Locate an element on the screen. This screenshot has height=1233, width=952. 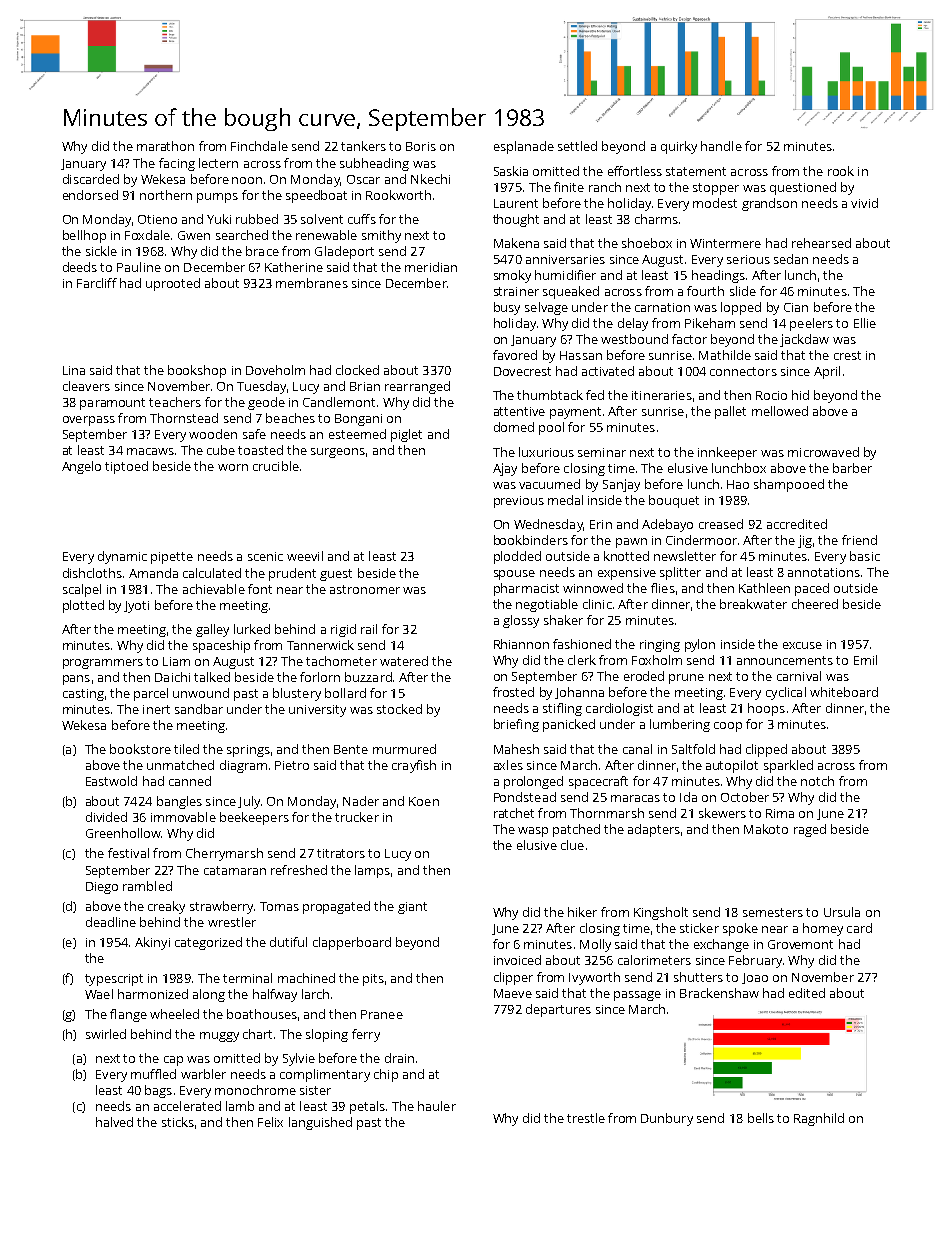
pits is located at coordinates (373, 980).
